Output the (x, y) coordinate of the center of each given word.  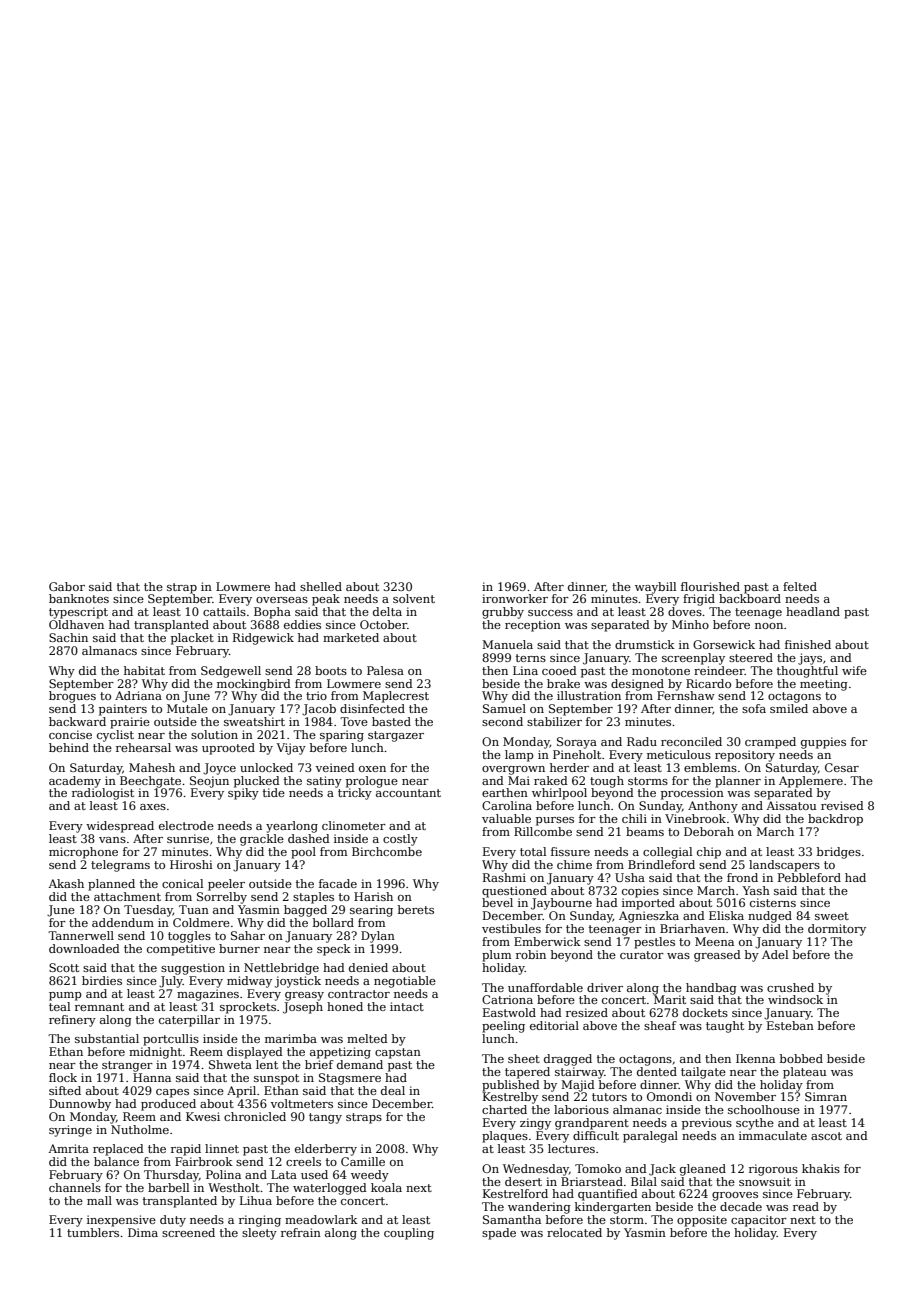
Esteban (790, 1025)
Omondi (669, 1096)
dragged (568, 1060)
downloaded (84, 948)
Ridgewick (263, 639)
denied (368, 967)
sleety (259, 1234)
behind (69, 747)
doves (685, 611)
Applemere (811, 782)
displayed (255, 1053)
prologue (372, 782)
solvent (414, 598)
